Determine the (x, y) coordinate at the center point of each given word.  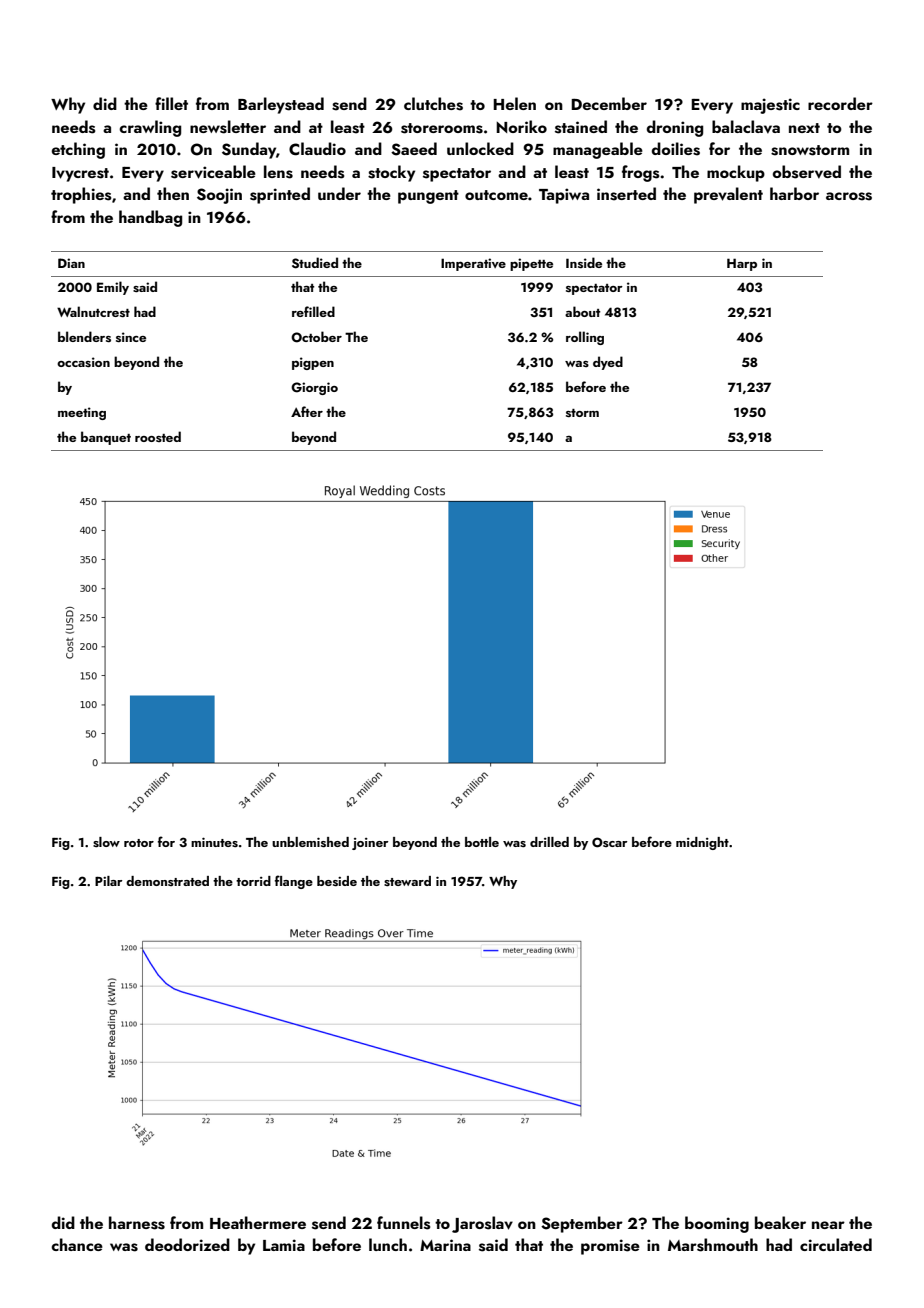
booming (717, 1224)
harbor (794, 193)
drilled (549, 842)
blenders (84, 336)
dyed (608, 363)
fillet (171, 103)
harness (137, 1223)
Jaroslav (482, 1224)
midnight (702, 843)
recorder (840, 103)
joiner (370, 844)
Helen (514, 103)
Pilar (108, 881)
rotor (139, 843)
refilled (313, 311)
